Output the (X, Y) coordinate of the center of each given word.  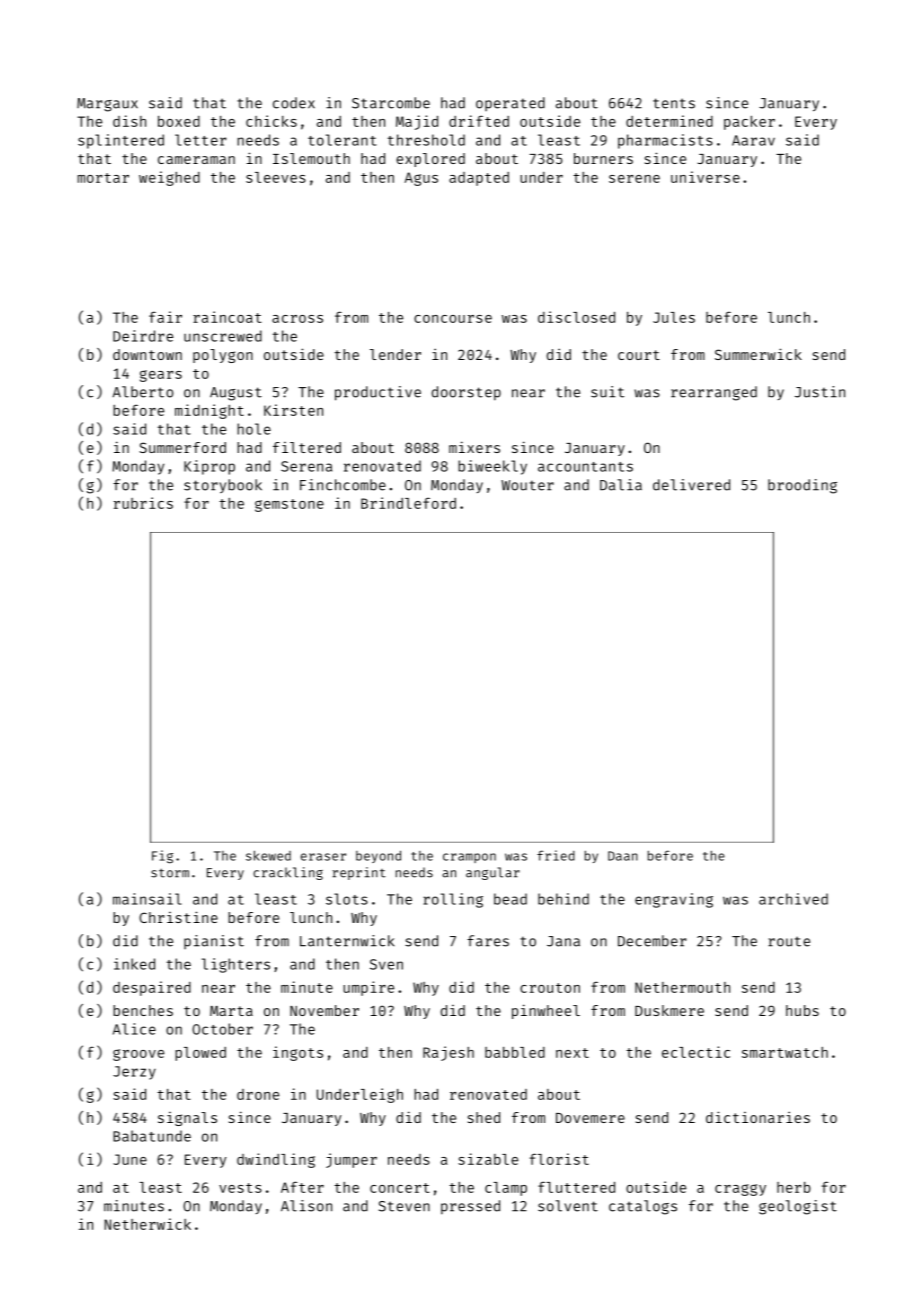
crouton (550, 988)
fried (556, 855)
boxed (179, 121)
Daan (623, 856)
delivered (691, 485)
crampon (469, 858)
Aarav (753, 140)
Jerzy (134, 1073)
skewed (268, 855)
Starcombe (391, 103)
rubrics (143, 503)
